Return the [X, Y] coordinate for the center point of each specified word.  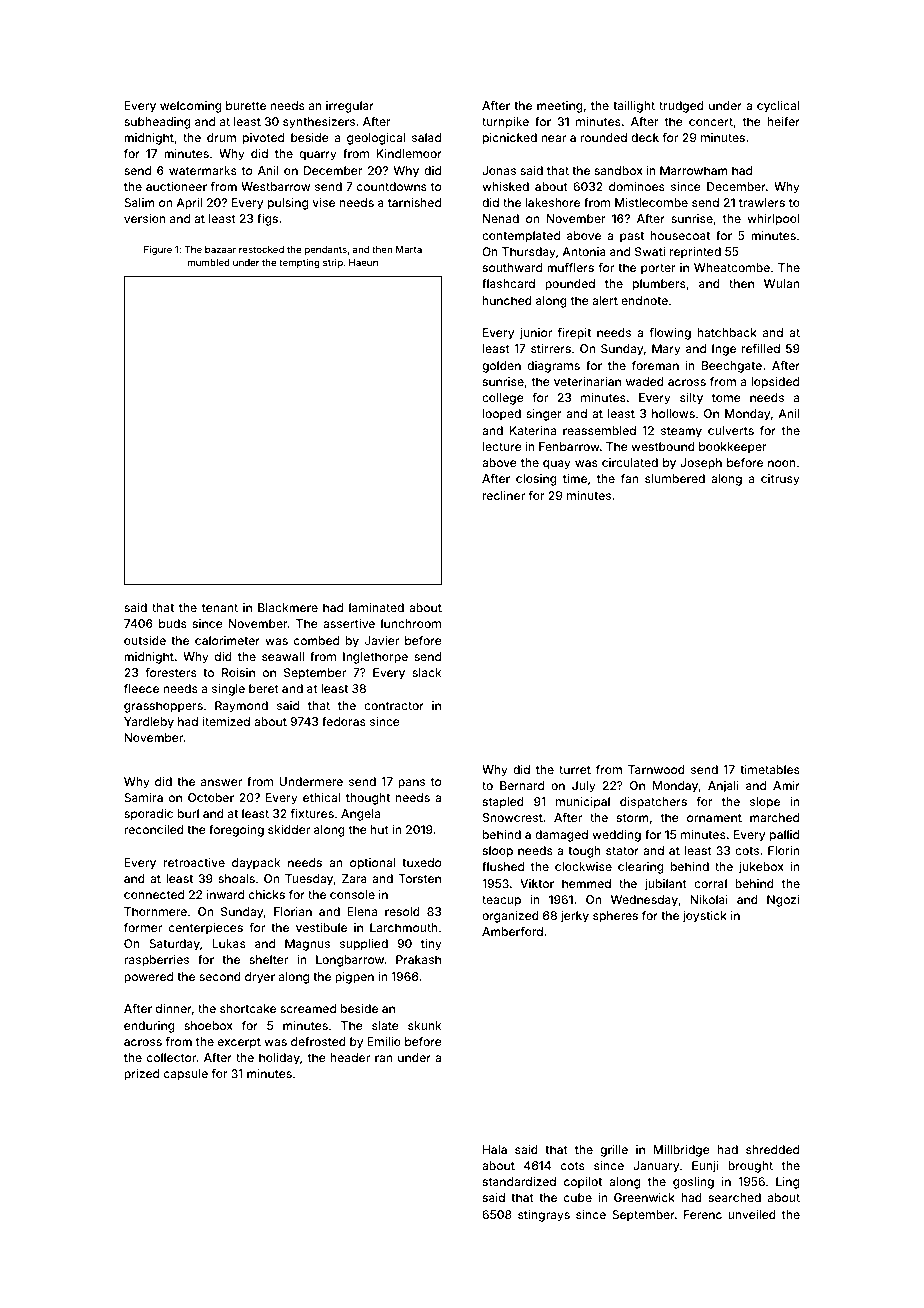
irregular [350, 107]
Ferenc [703, 1214]
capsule [186, 1075]
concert [711, 122]
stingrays [544, 1216]
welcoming [191, 107]
